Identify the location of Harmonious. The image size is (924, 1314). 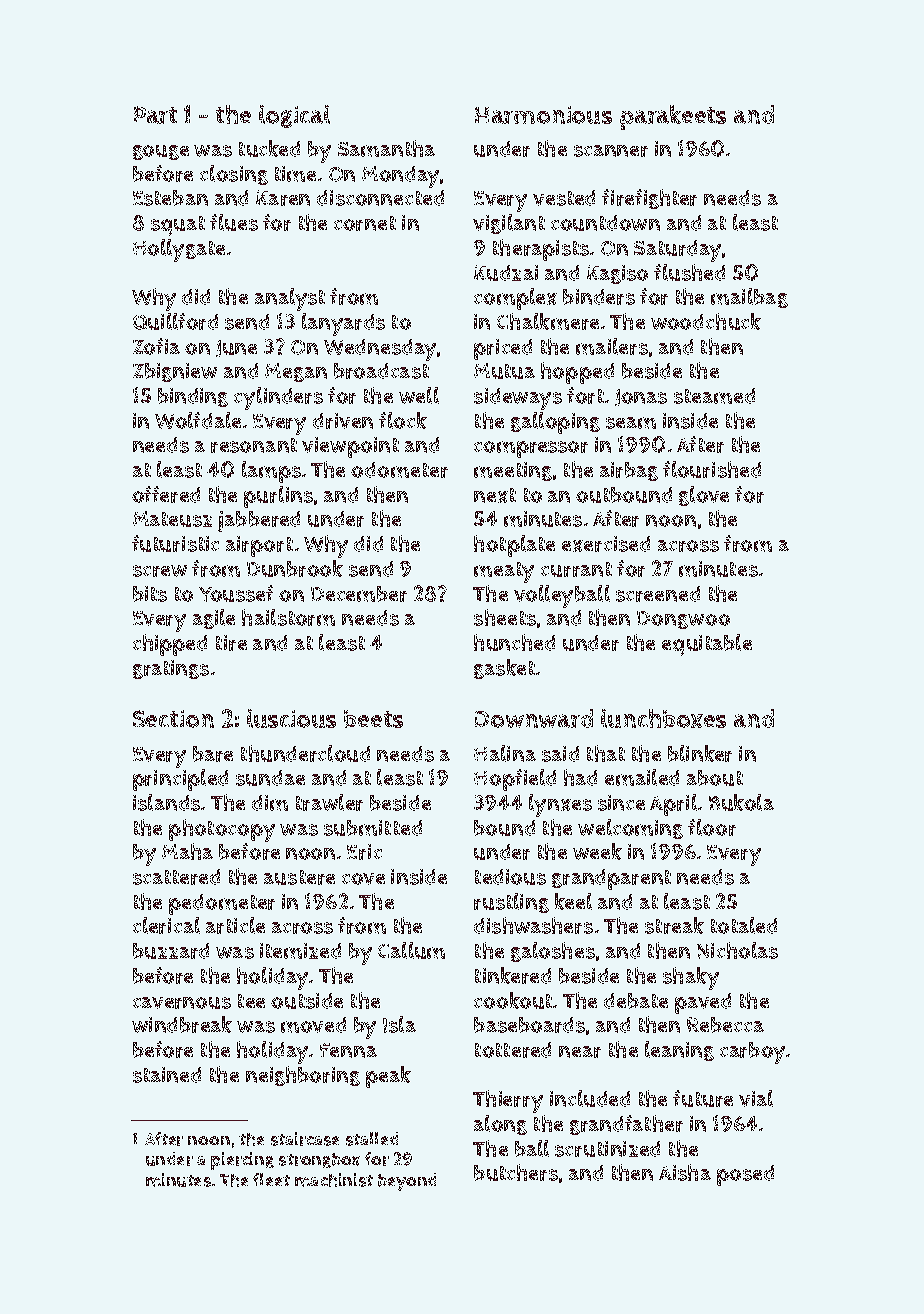
(543, 115).
